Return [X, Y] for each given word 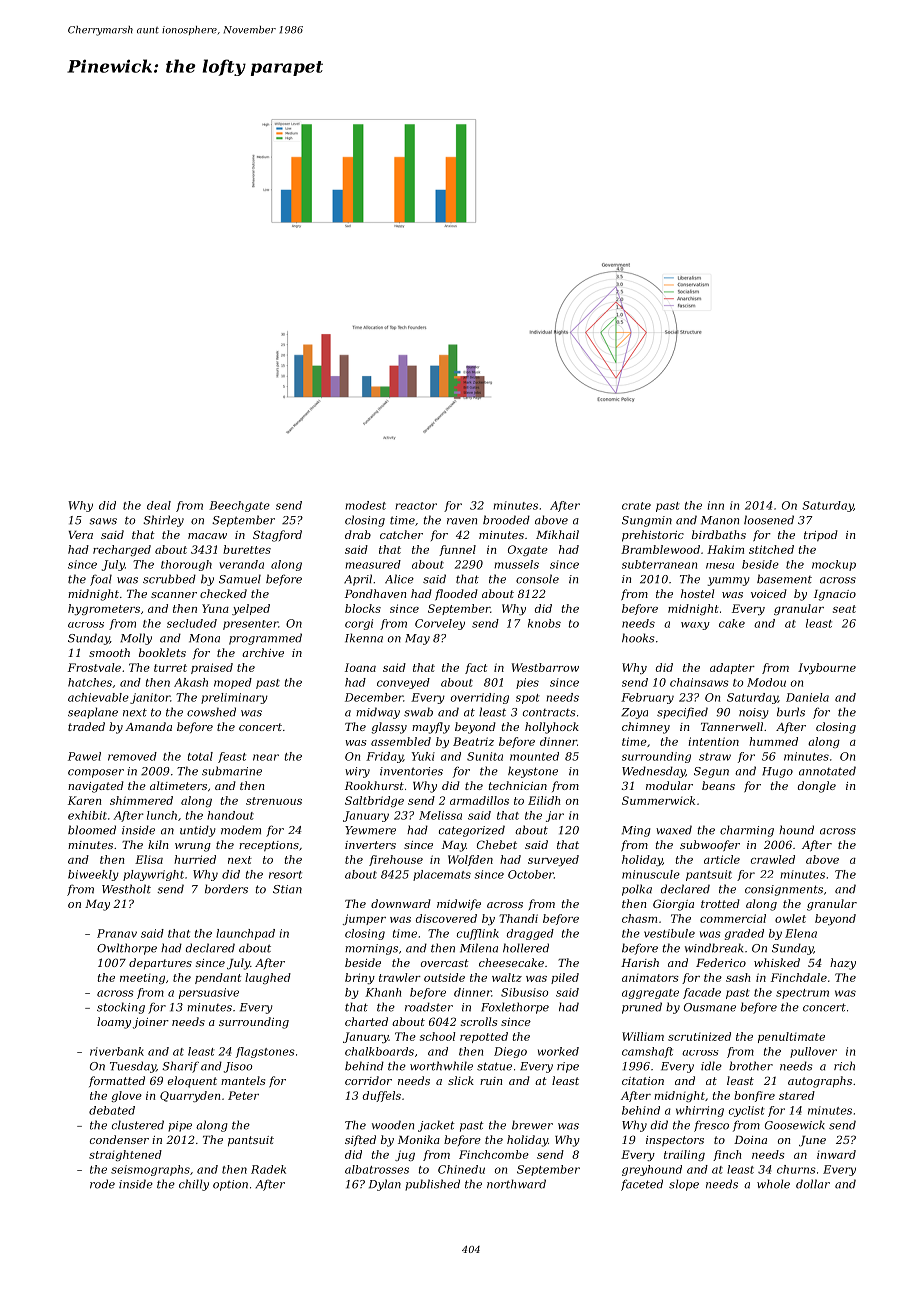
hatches [90, 682]
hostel [697, 593]
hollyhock [552, 728]
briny [360, 978]
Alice [399, 579]
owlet [790, 918]
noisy [754, 713]
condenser [119, 1139]
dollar [813, 1184]
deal [159, 505]
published [432, 1185]
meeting [142, 979]
